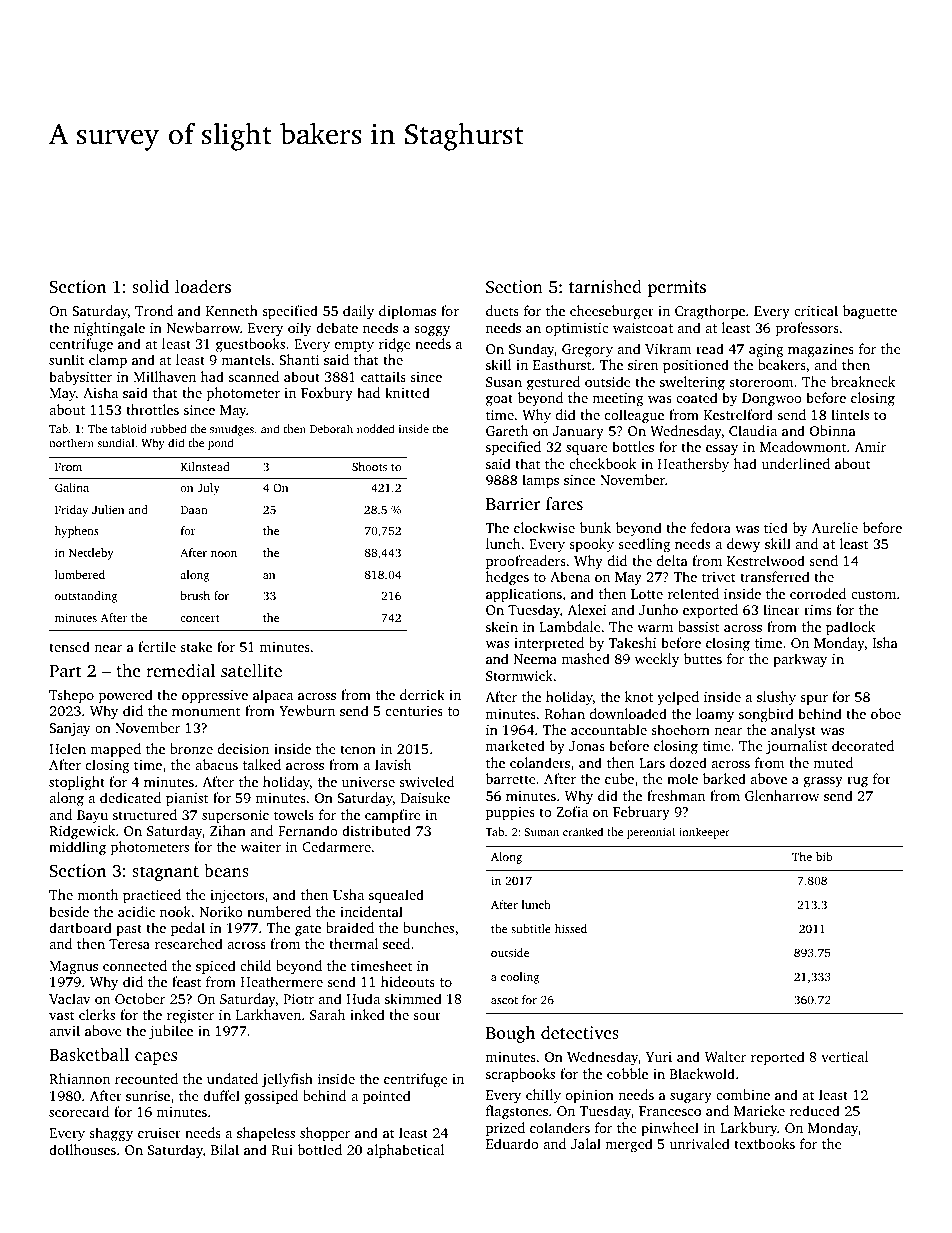 The width and height of the screenshot is (952, 1233). I want to click on bunches, so click(428, 927).
